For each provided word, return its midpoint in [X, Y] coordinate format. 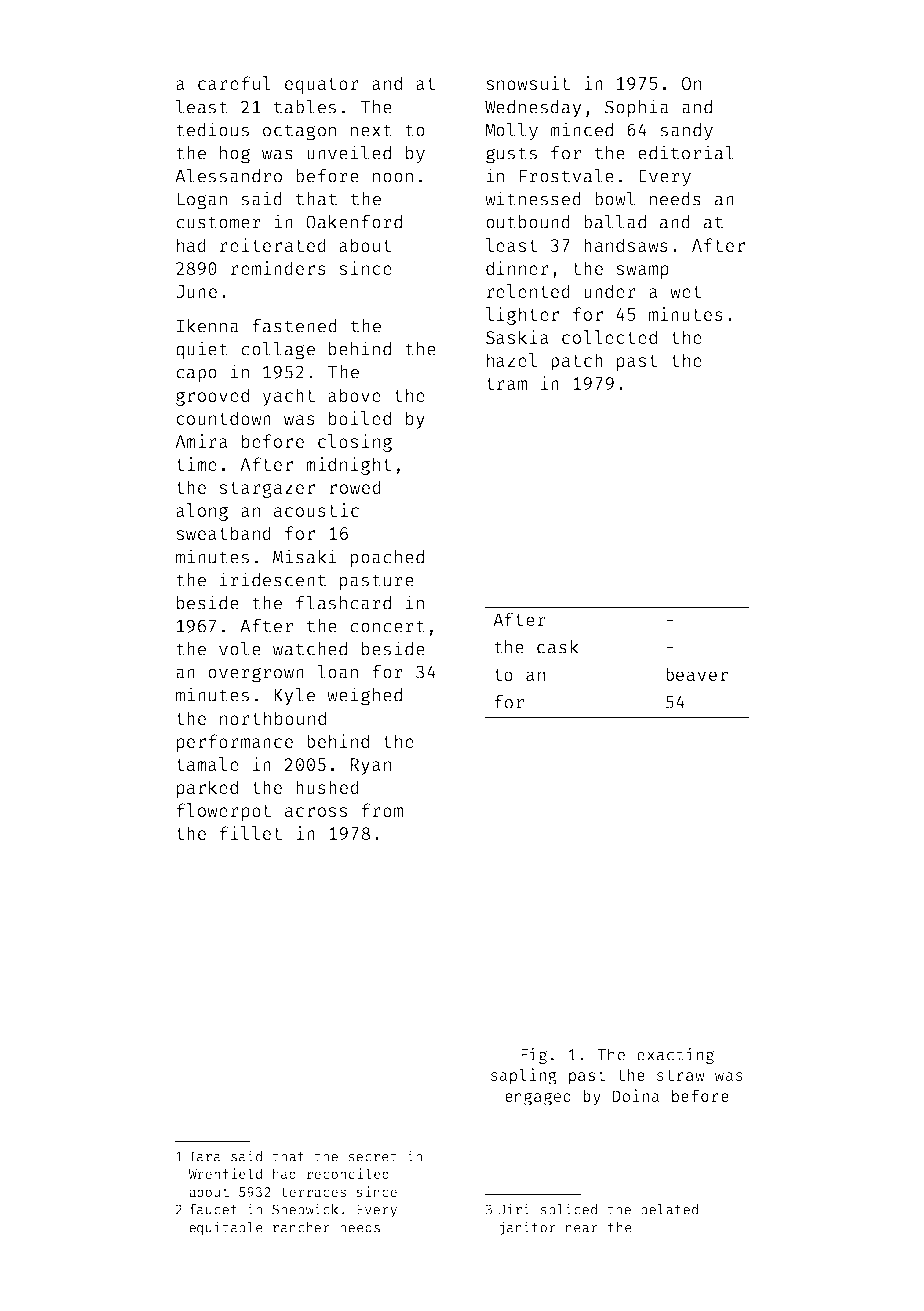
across [316, 812]
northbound [273, 718]
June [196, 291]
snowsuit [528, 83]
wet [686, 292]
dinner [517, 268]
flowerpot [223, 812]
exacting [675, 1055]
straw [680, 1075]
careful [234, 83]
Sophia [637, 108]
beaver [697, 674]
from [382, 810]
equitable [226, 1228]
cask [558, 647]
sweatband [223, 533]
